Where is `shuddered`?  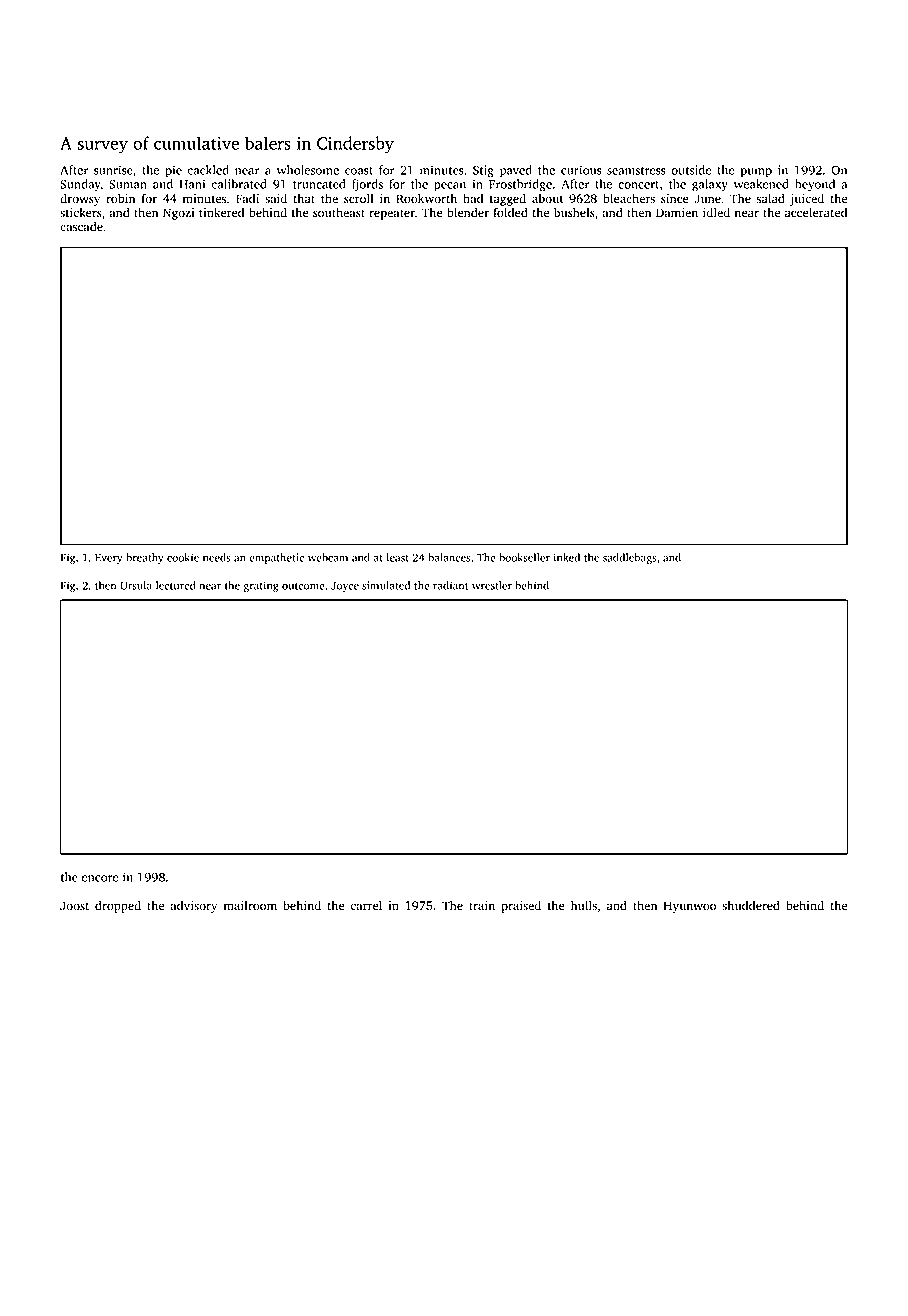 shuddered is located at coordinates (751, 905).
